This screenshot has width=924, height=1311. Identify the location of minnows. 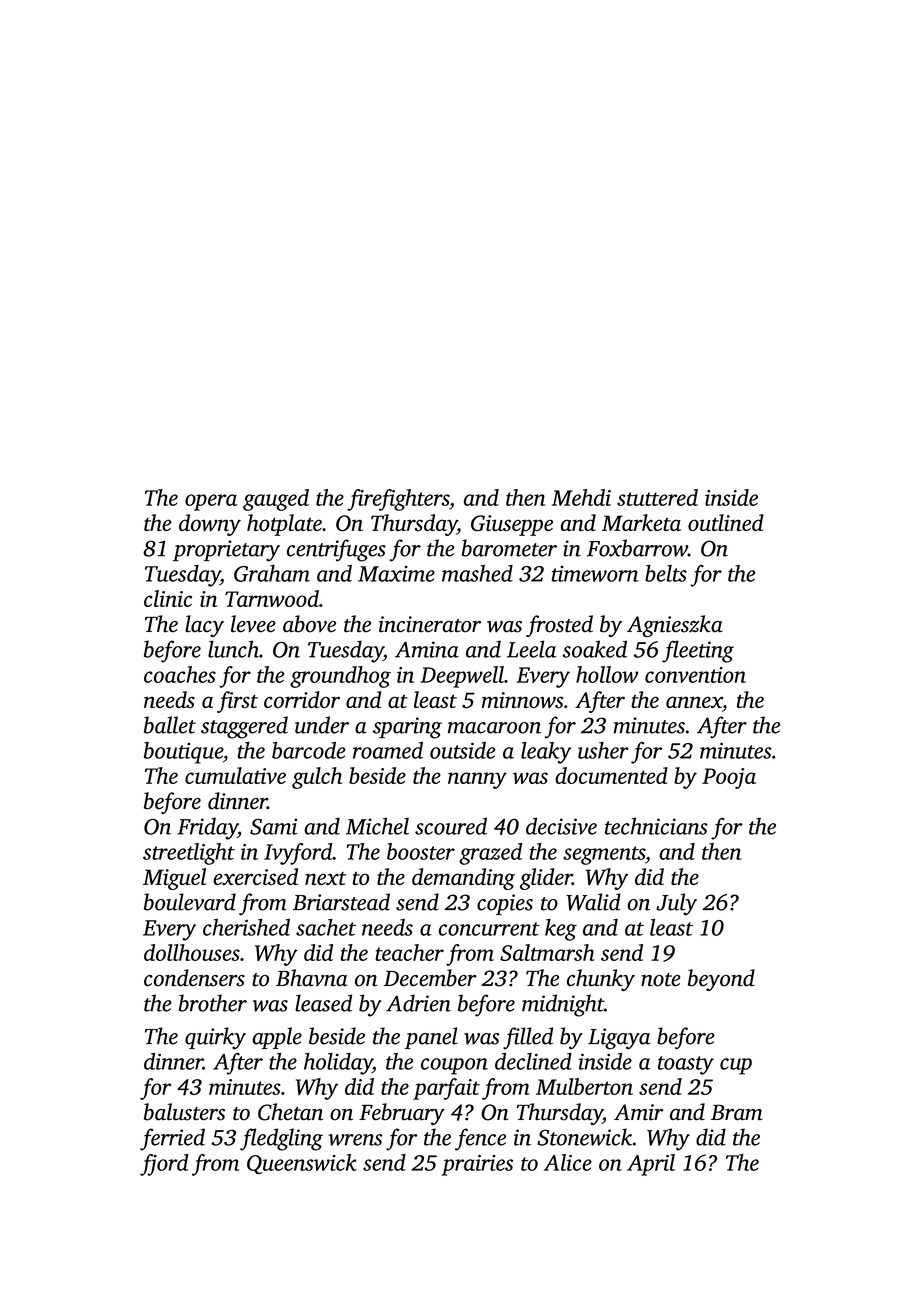
(522, 700).
